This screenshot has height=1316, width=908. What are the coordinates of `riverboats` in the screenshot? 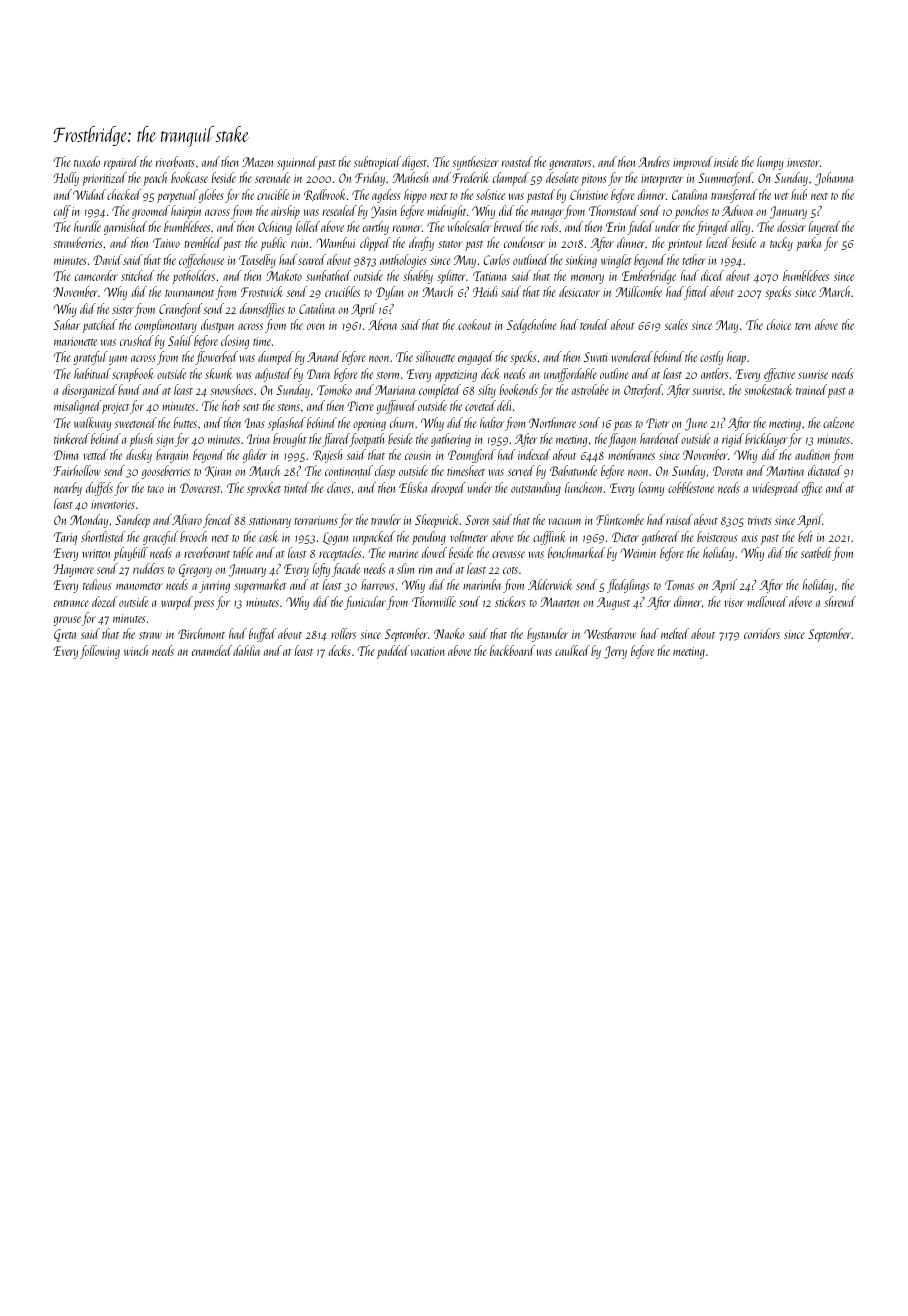 It's located at (175, 161).
